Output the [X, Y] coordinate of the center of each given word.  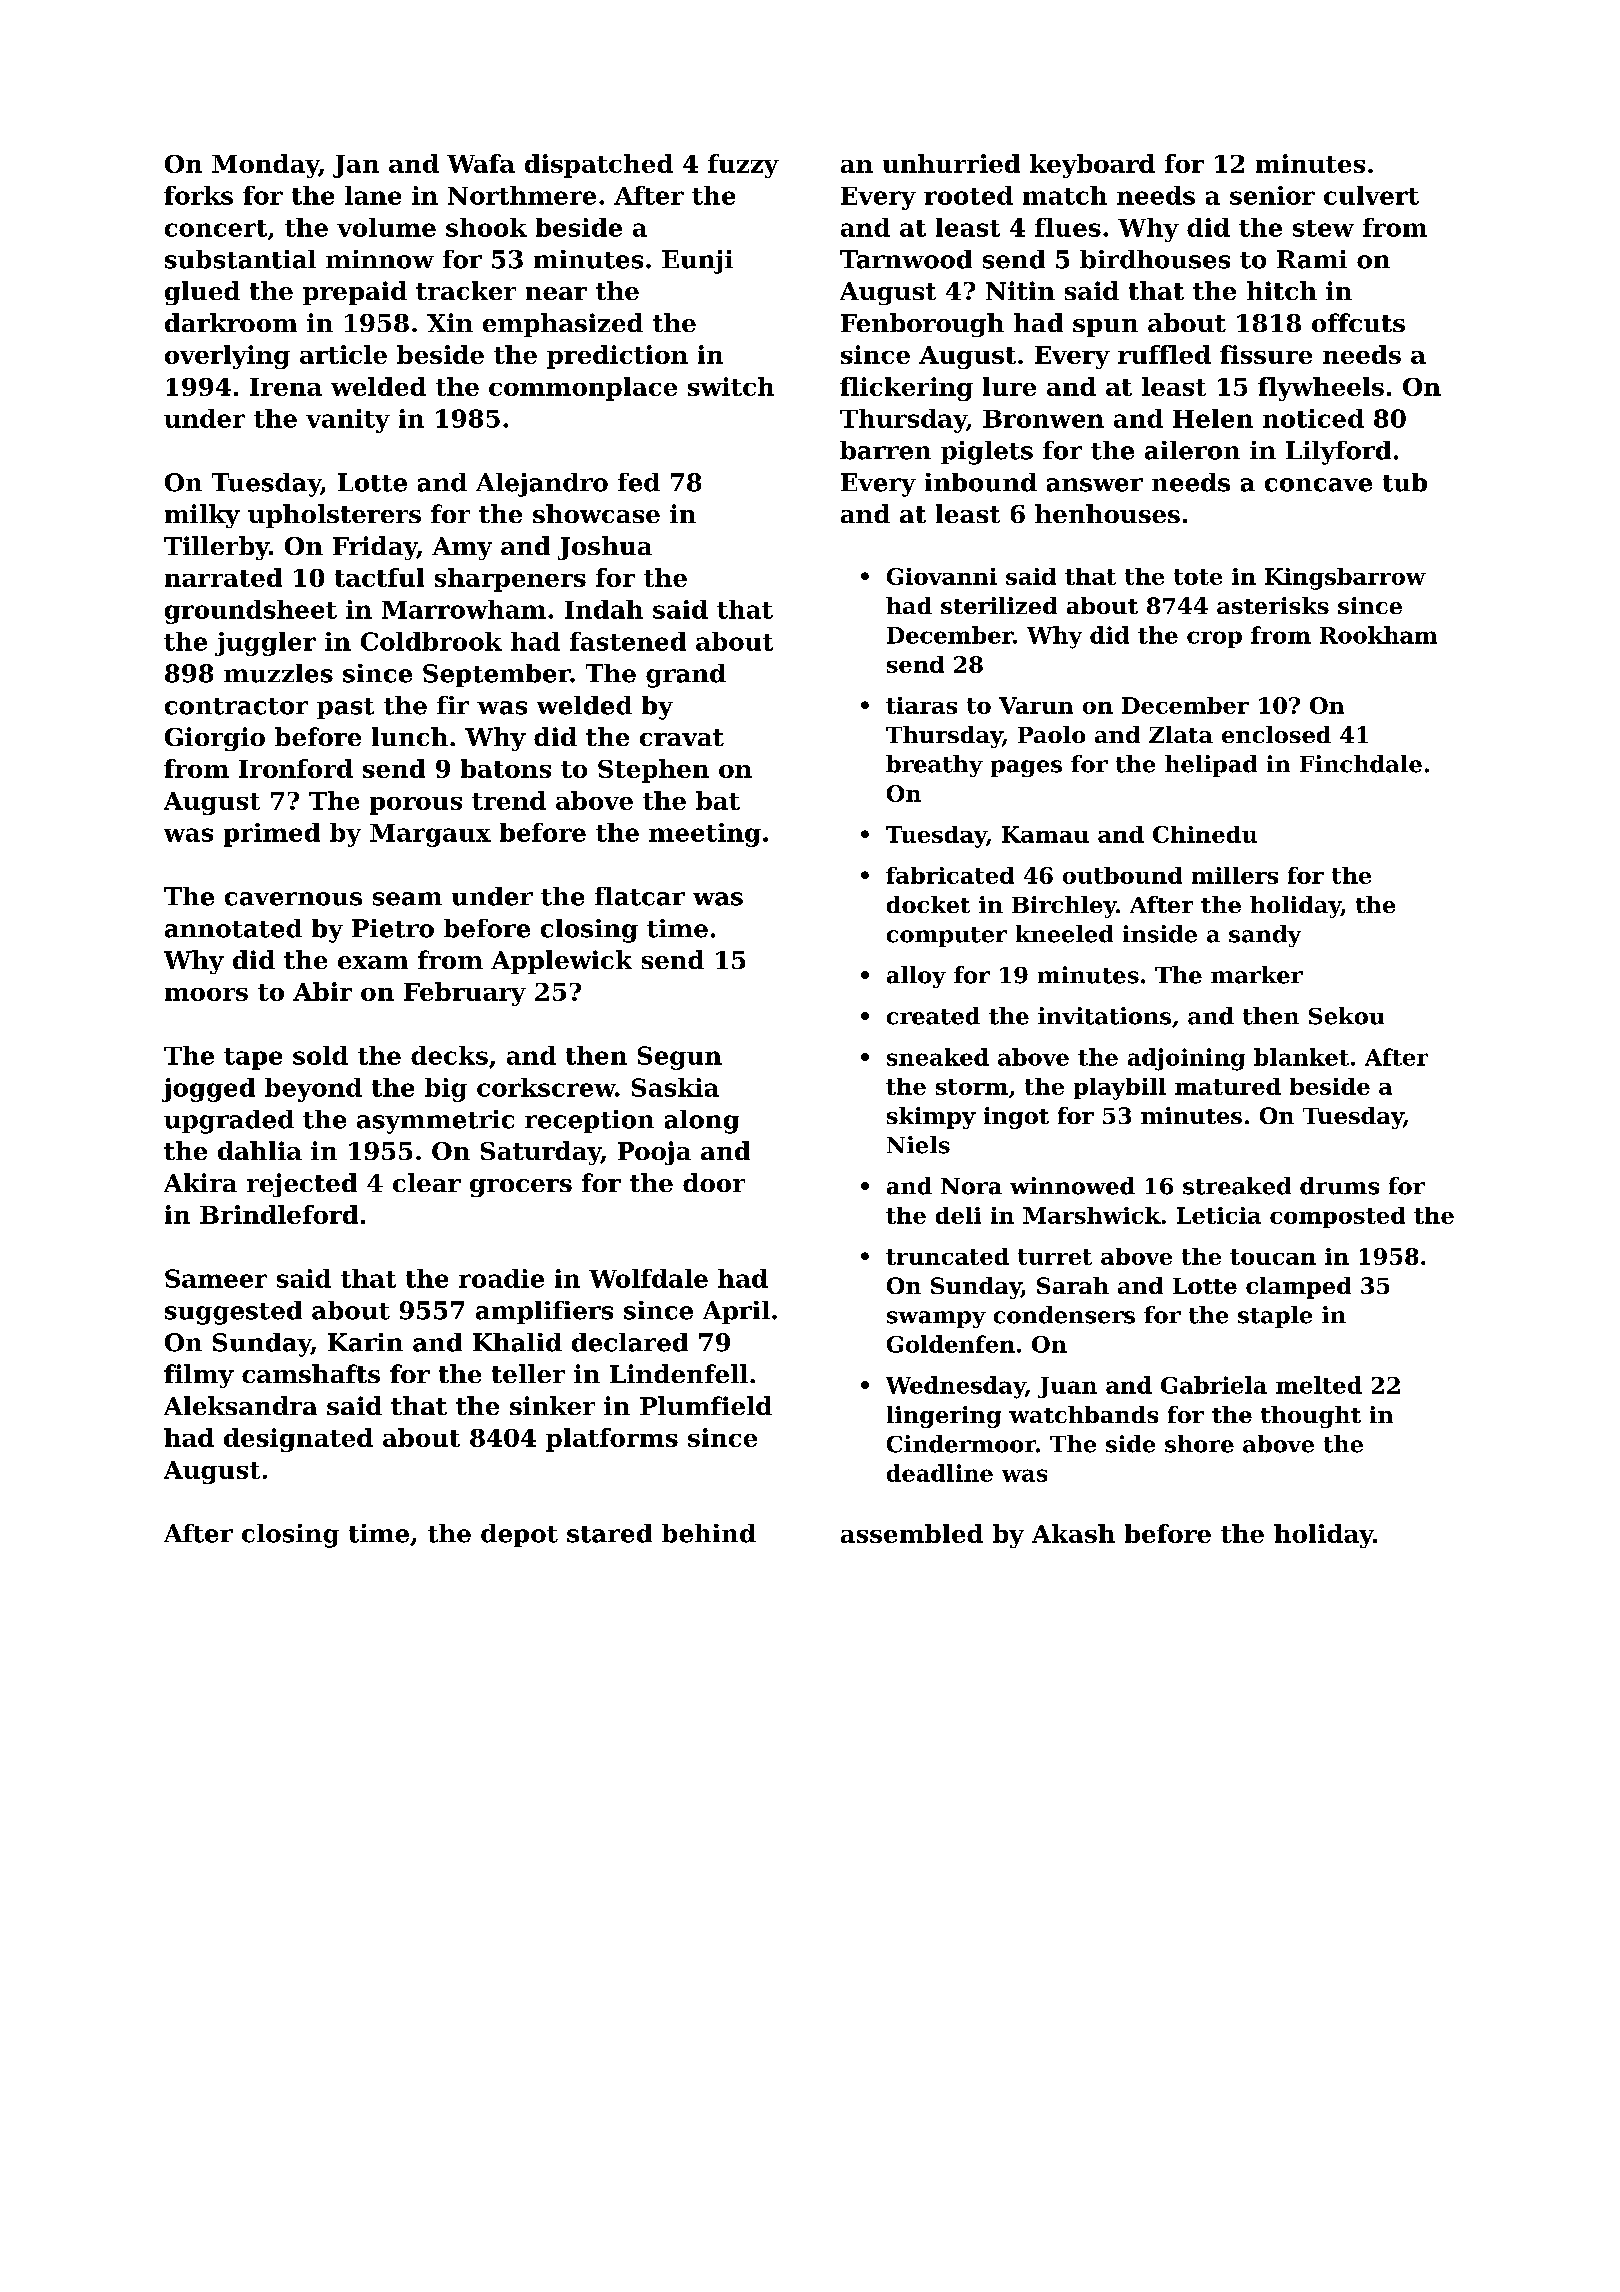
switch [731, 386]
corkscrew [546, 1087]
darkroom [231, 322]
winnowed [1072, 1186]
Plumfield [706, 1405]
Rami [1312, 259]
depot [519, 1535]
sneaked [938, 1057]
